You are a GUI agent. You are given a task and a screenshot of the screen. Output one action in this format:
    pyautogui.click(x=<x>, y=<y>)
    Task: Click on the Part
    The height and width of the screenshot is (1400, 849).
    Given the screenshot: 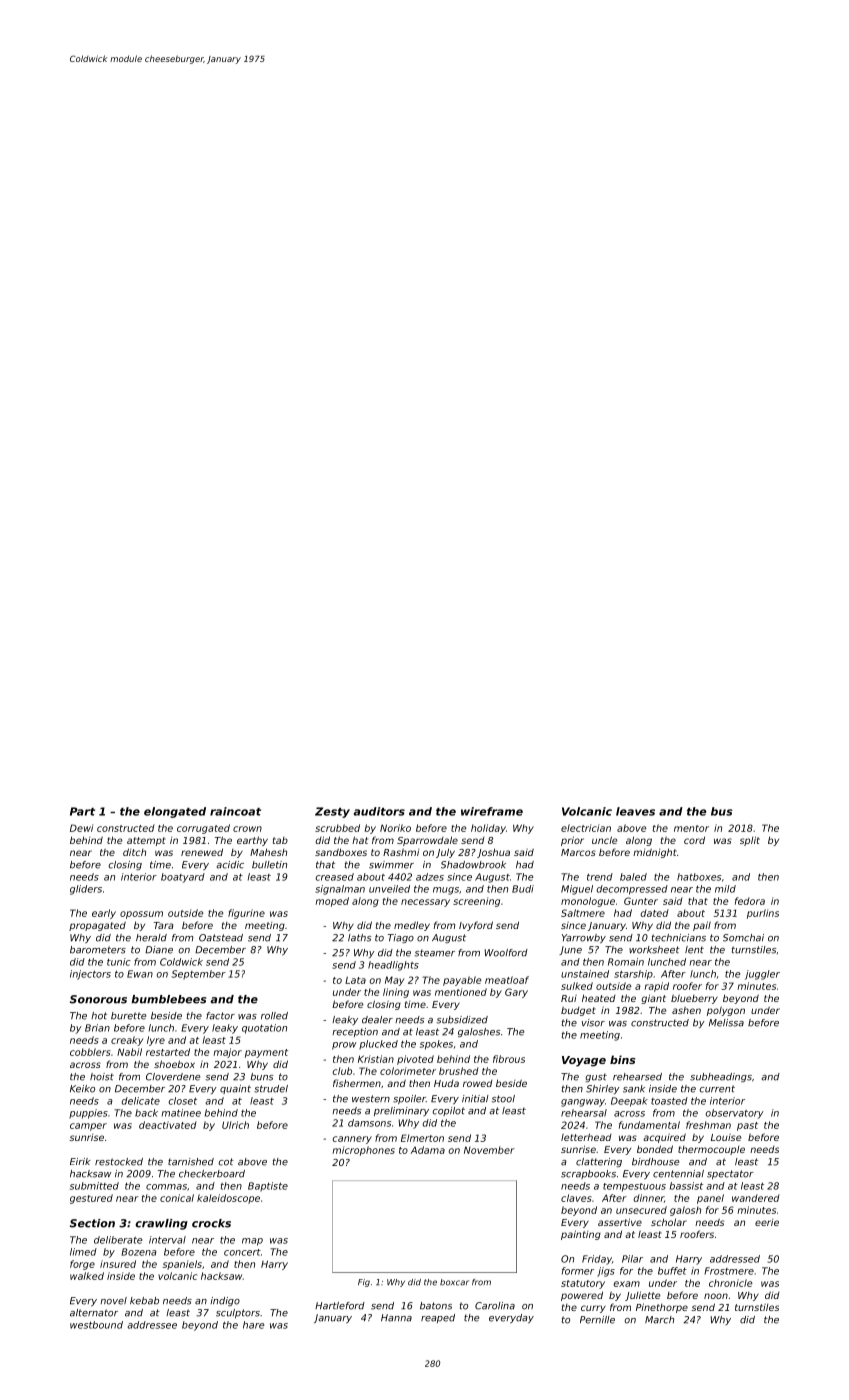 What is the action you would take?
    pyautogui.click(x=82, y=811)
